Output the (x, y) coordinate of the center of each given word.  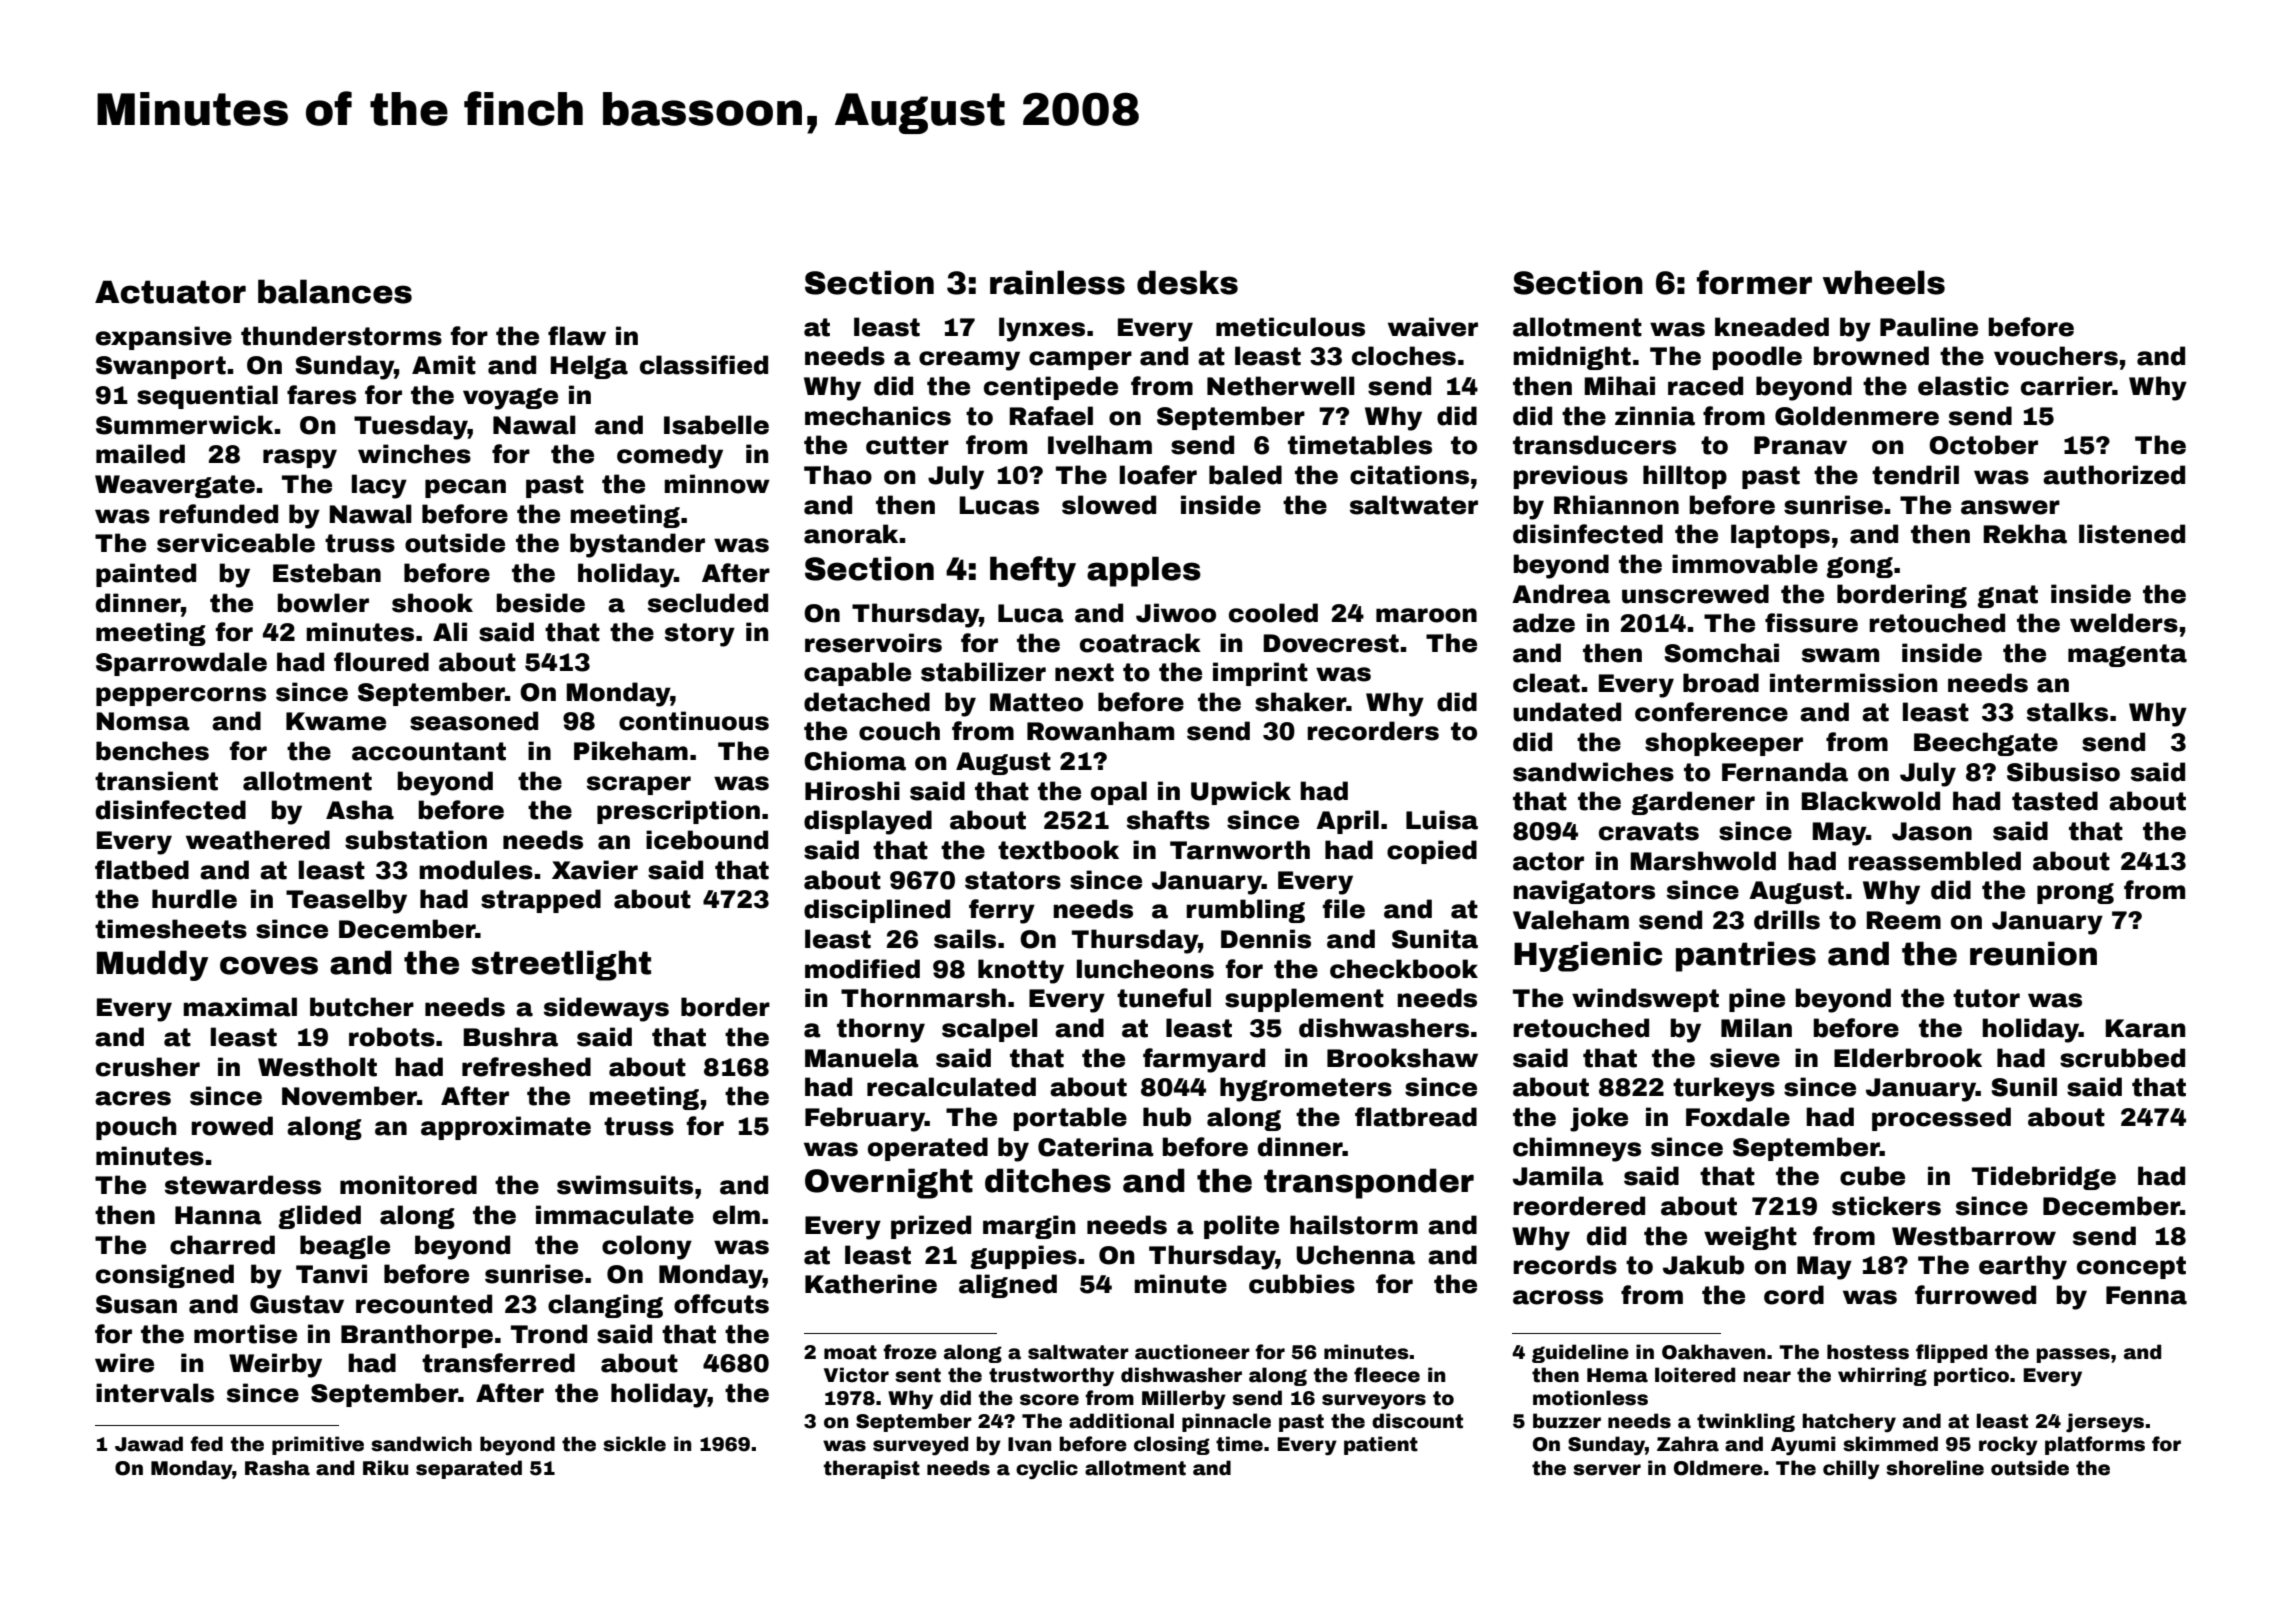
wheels (1884, 282)
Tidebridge (2044, 1178)
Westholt (317, 1067)
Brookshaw (1402, 1058)
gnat (2008, 596)
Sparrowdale (181, 664)
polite (1241, 1227)
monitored (408, 1185)
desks (1187, 282)
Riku (385, 1468)
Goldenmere (1857, 416)
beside (540, 603)
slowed (1109, 505)
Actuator (170, 292)
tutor (1986, 998)
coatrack (1140, 643)
